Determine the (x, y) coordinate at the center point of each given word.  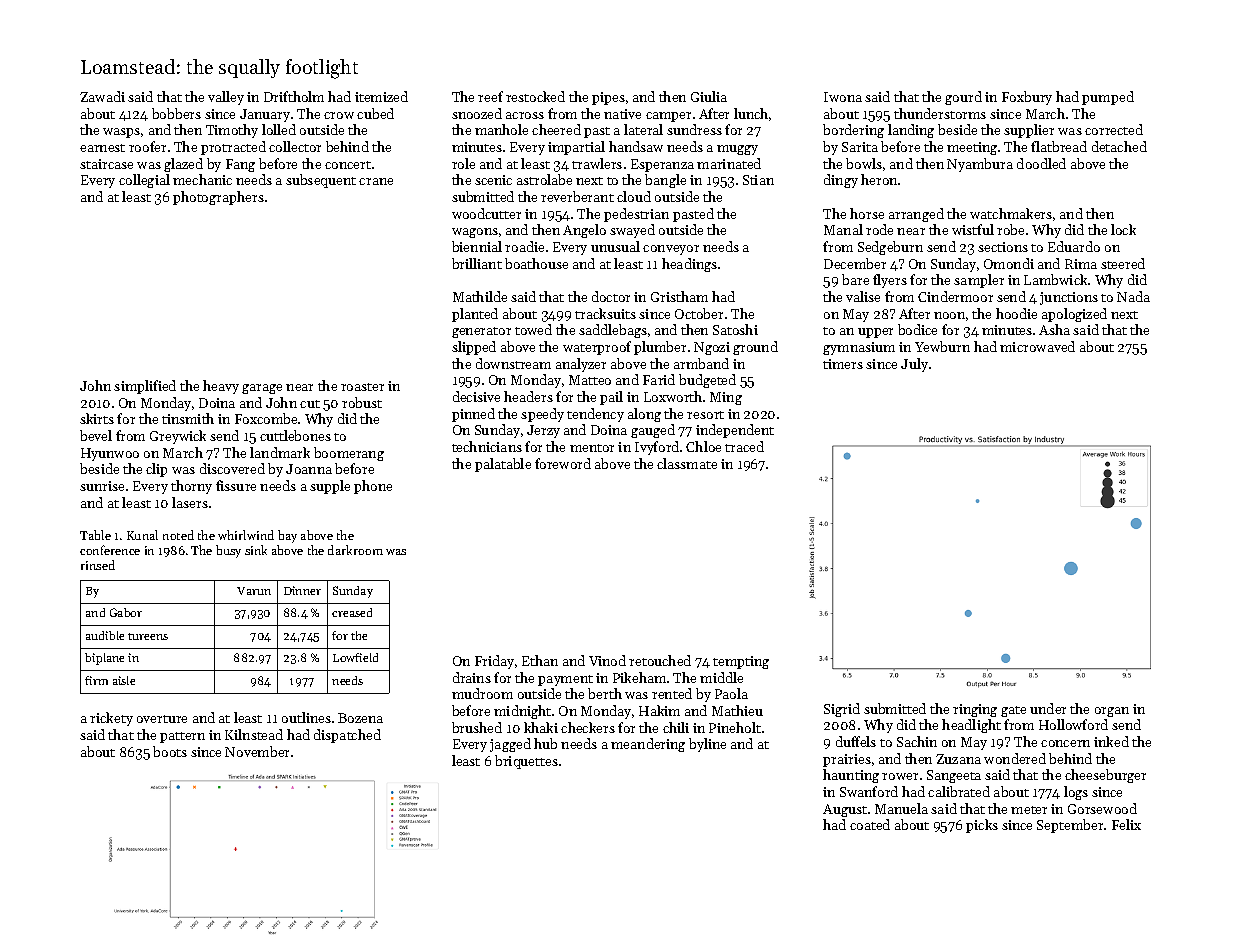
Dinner (302, 590)
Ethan (540, 660)
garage (262, 389)
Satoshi (735, 329)
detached (1119, 146)
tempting (741, 662)
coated (870, 824)
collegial (144, 181)
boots (170, 751)
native (622, 114)
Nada (1133, 296)
